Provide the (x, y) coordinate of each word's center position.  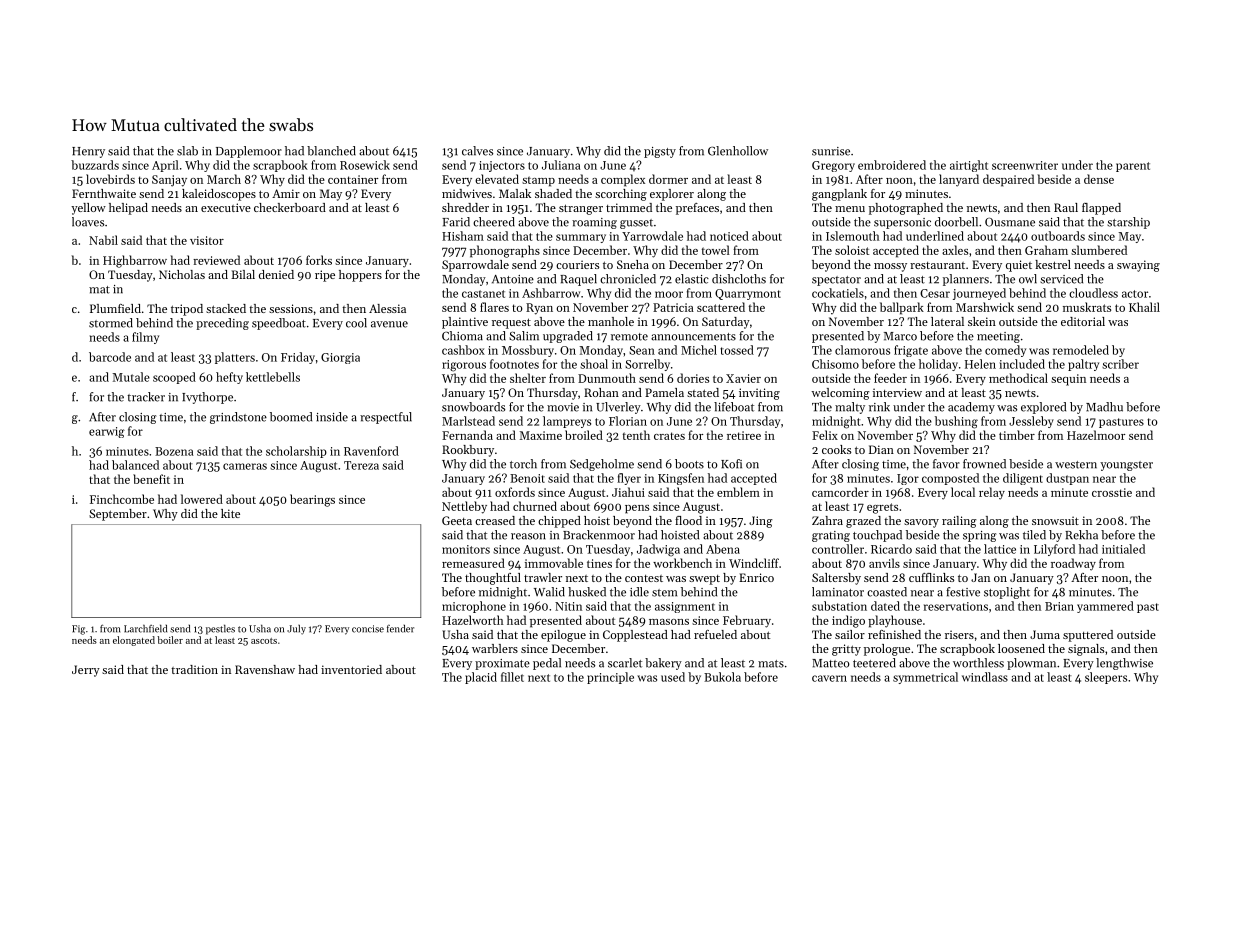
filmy (145, 338)
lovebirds (110, 179)
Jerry (86, 671)
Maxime (541, 435)
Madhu (1104, 407)
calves (477, 151)
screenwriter (1025, 165)
